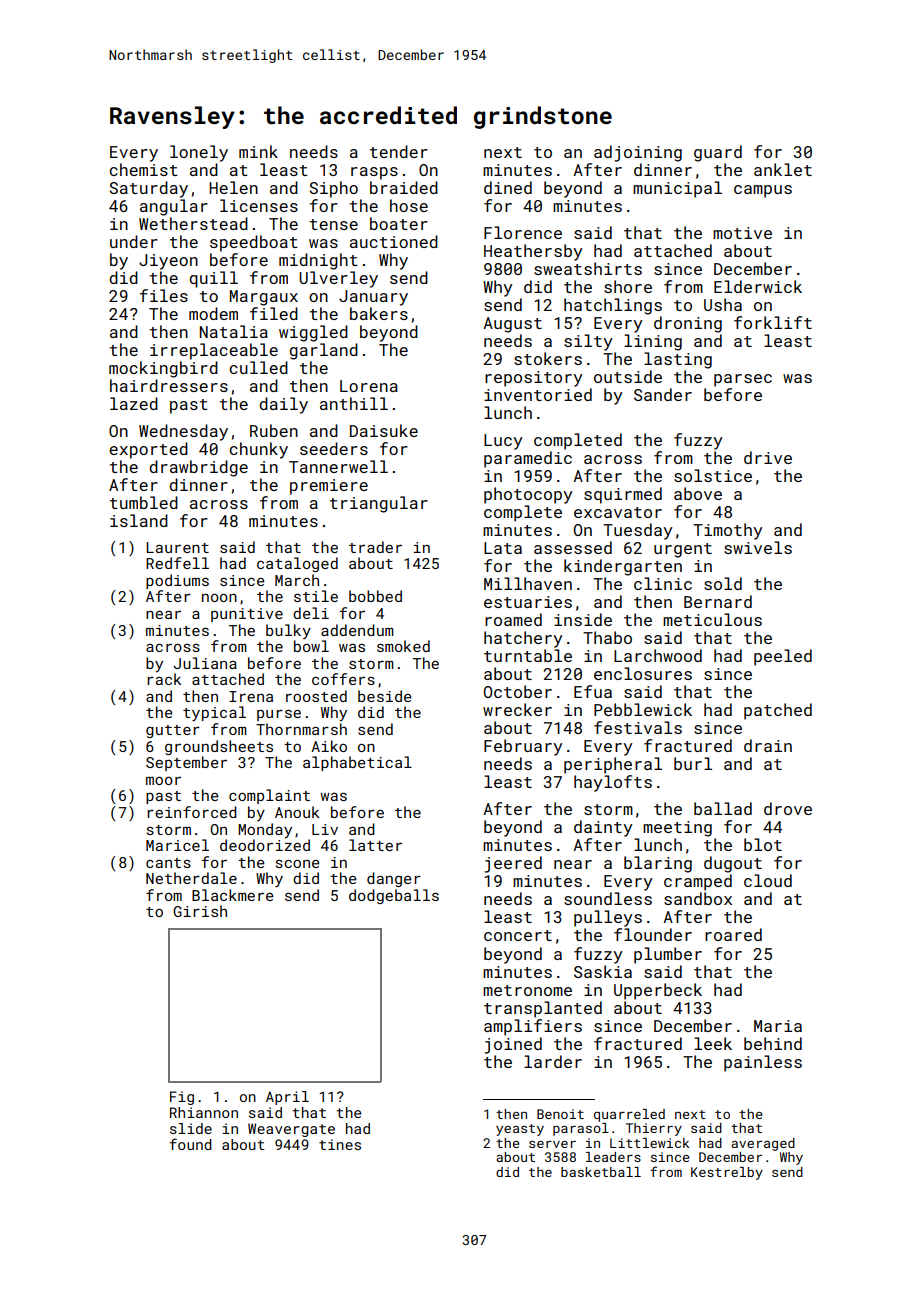 The width and height of the image is (924, 1314). Describe the element at coordinates (643, 709) in the image. I see `Pebblewick` at that location.
